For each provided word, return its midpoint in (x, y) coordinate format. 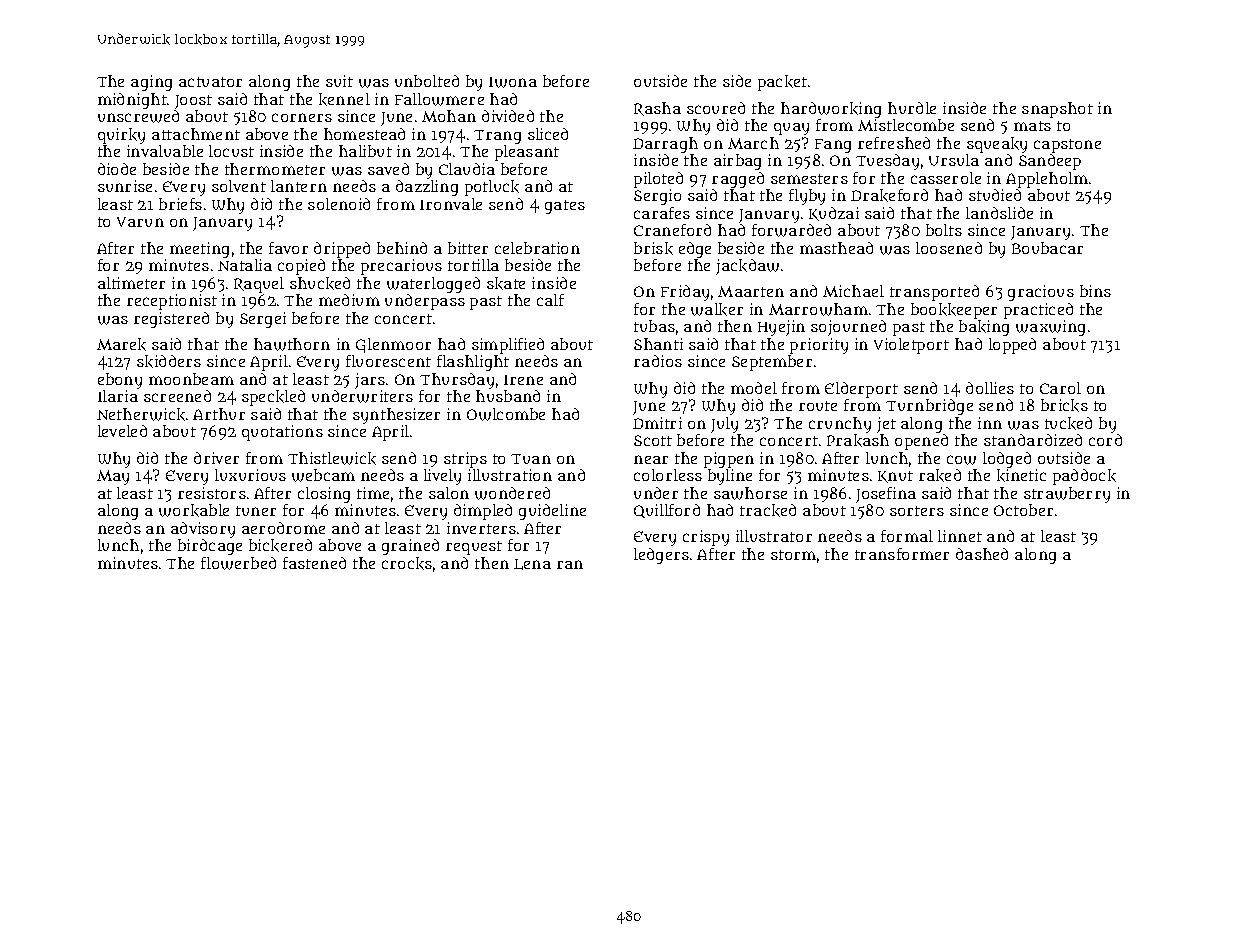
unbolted (427, 81)
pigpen (729, 460)
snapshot (1057, 110)
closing (324, 495)
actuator (210, 82)
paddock (1084, 477)
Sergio (657, 197)
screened (177, 396)
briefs (180, 204)
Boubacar (1047, 248)
